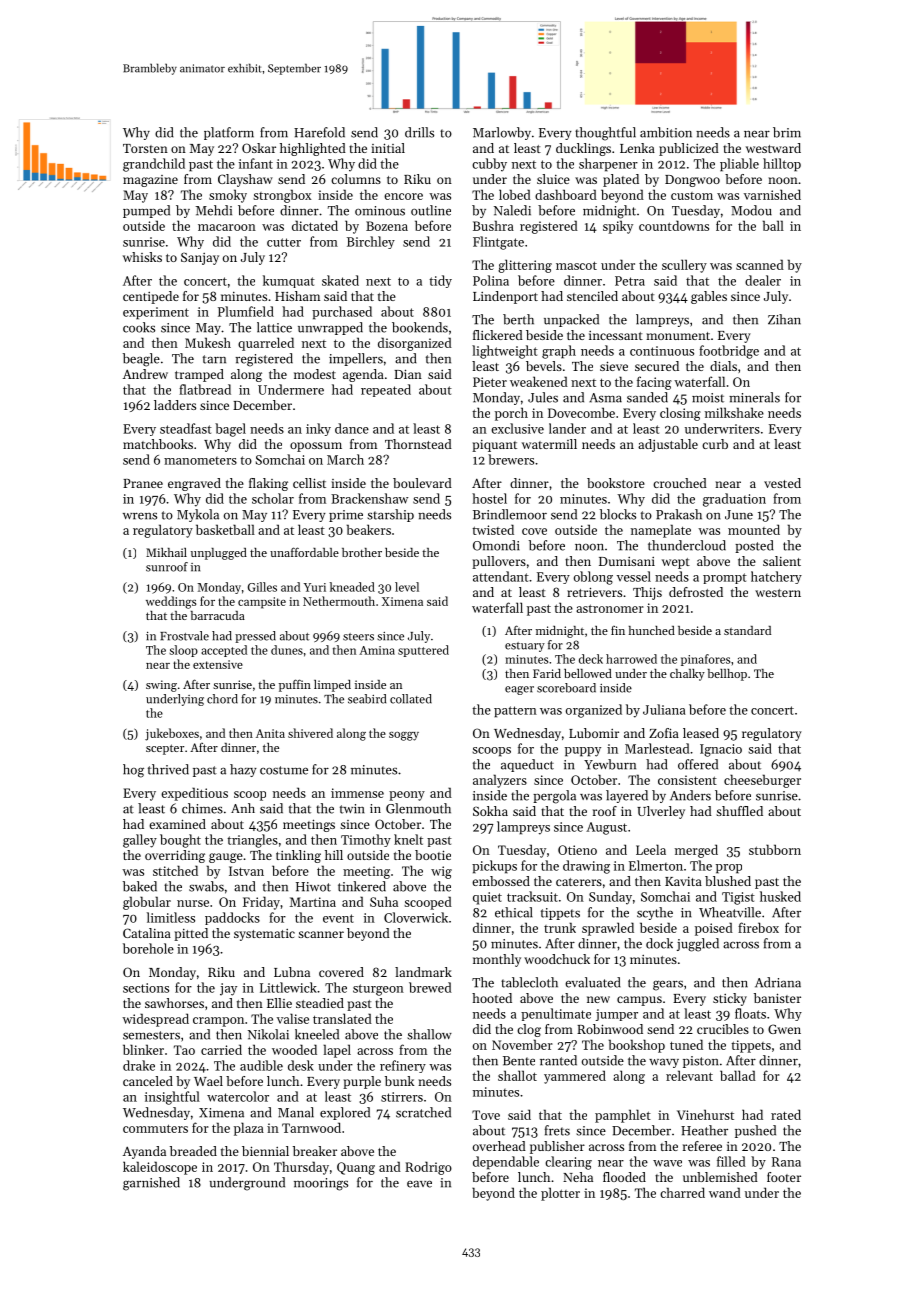 This screenshot has width=924, height=1308. I want to click on platform, so click(229, 133).
